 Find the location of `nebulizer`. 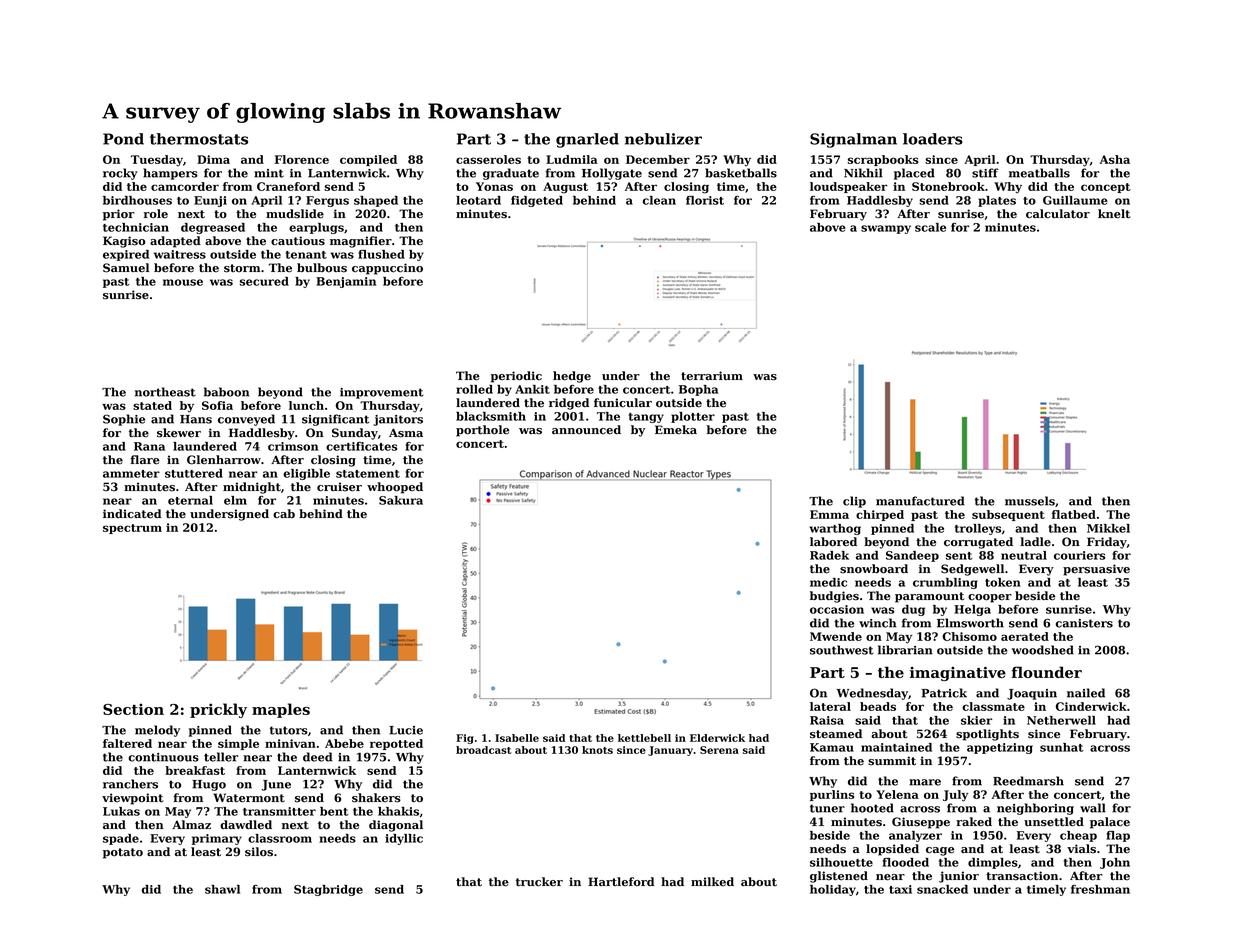

nebulizer is located at coordinates (663, 139).
